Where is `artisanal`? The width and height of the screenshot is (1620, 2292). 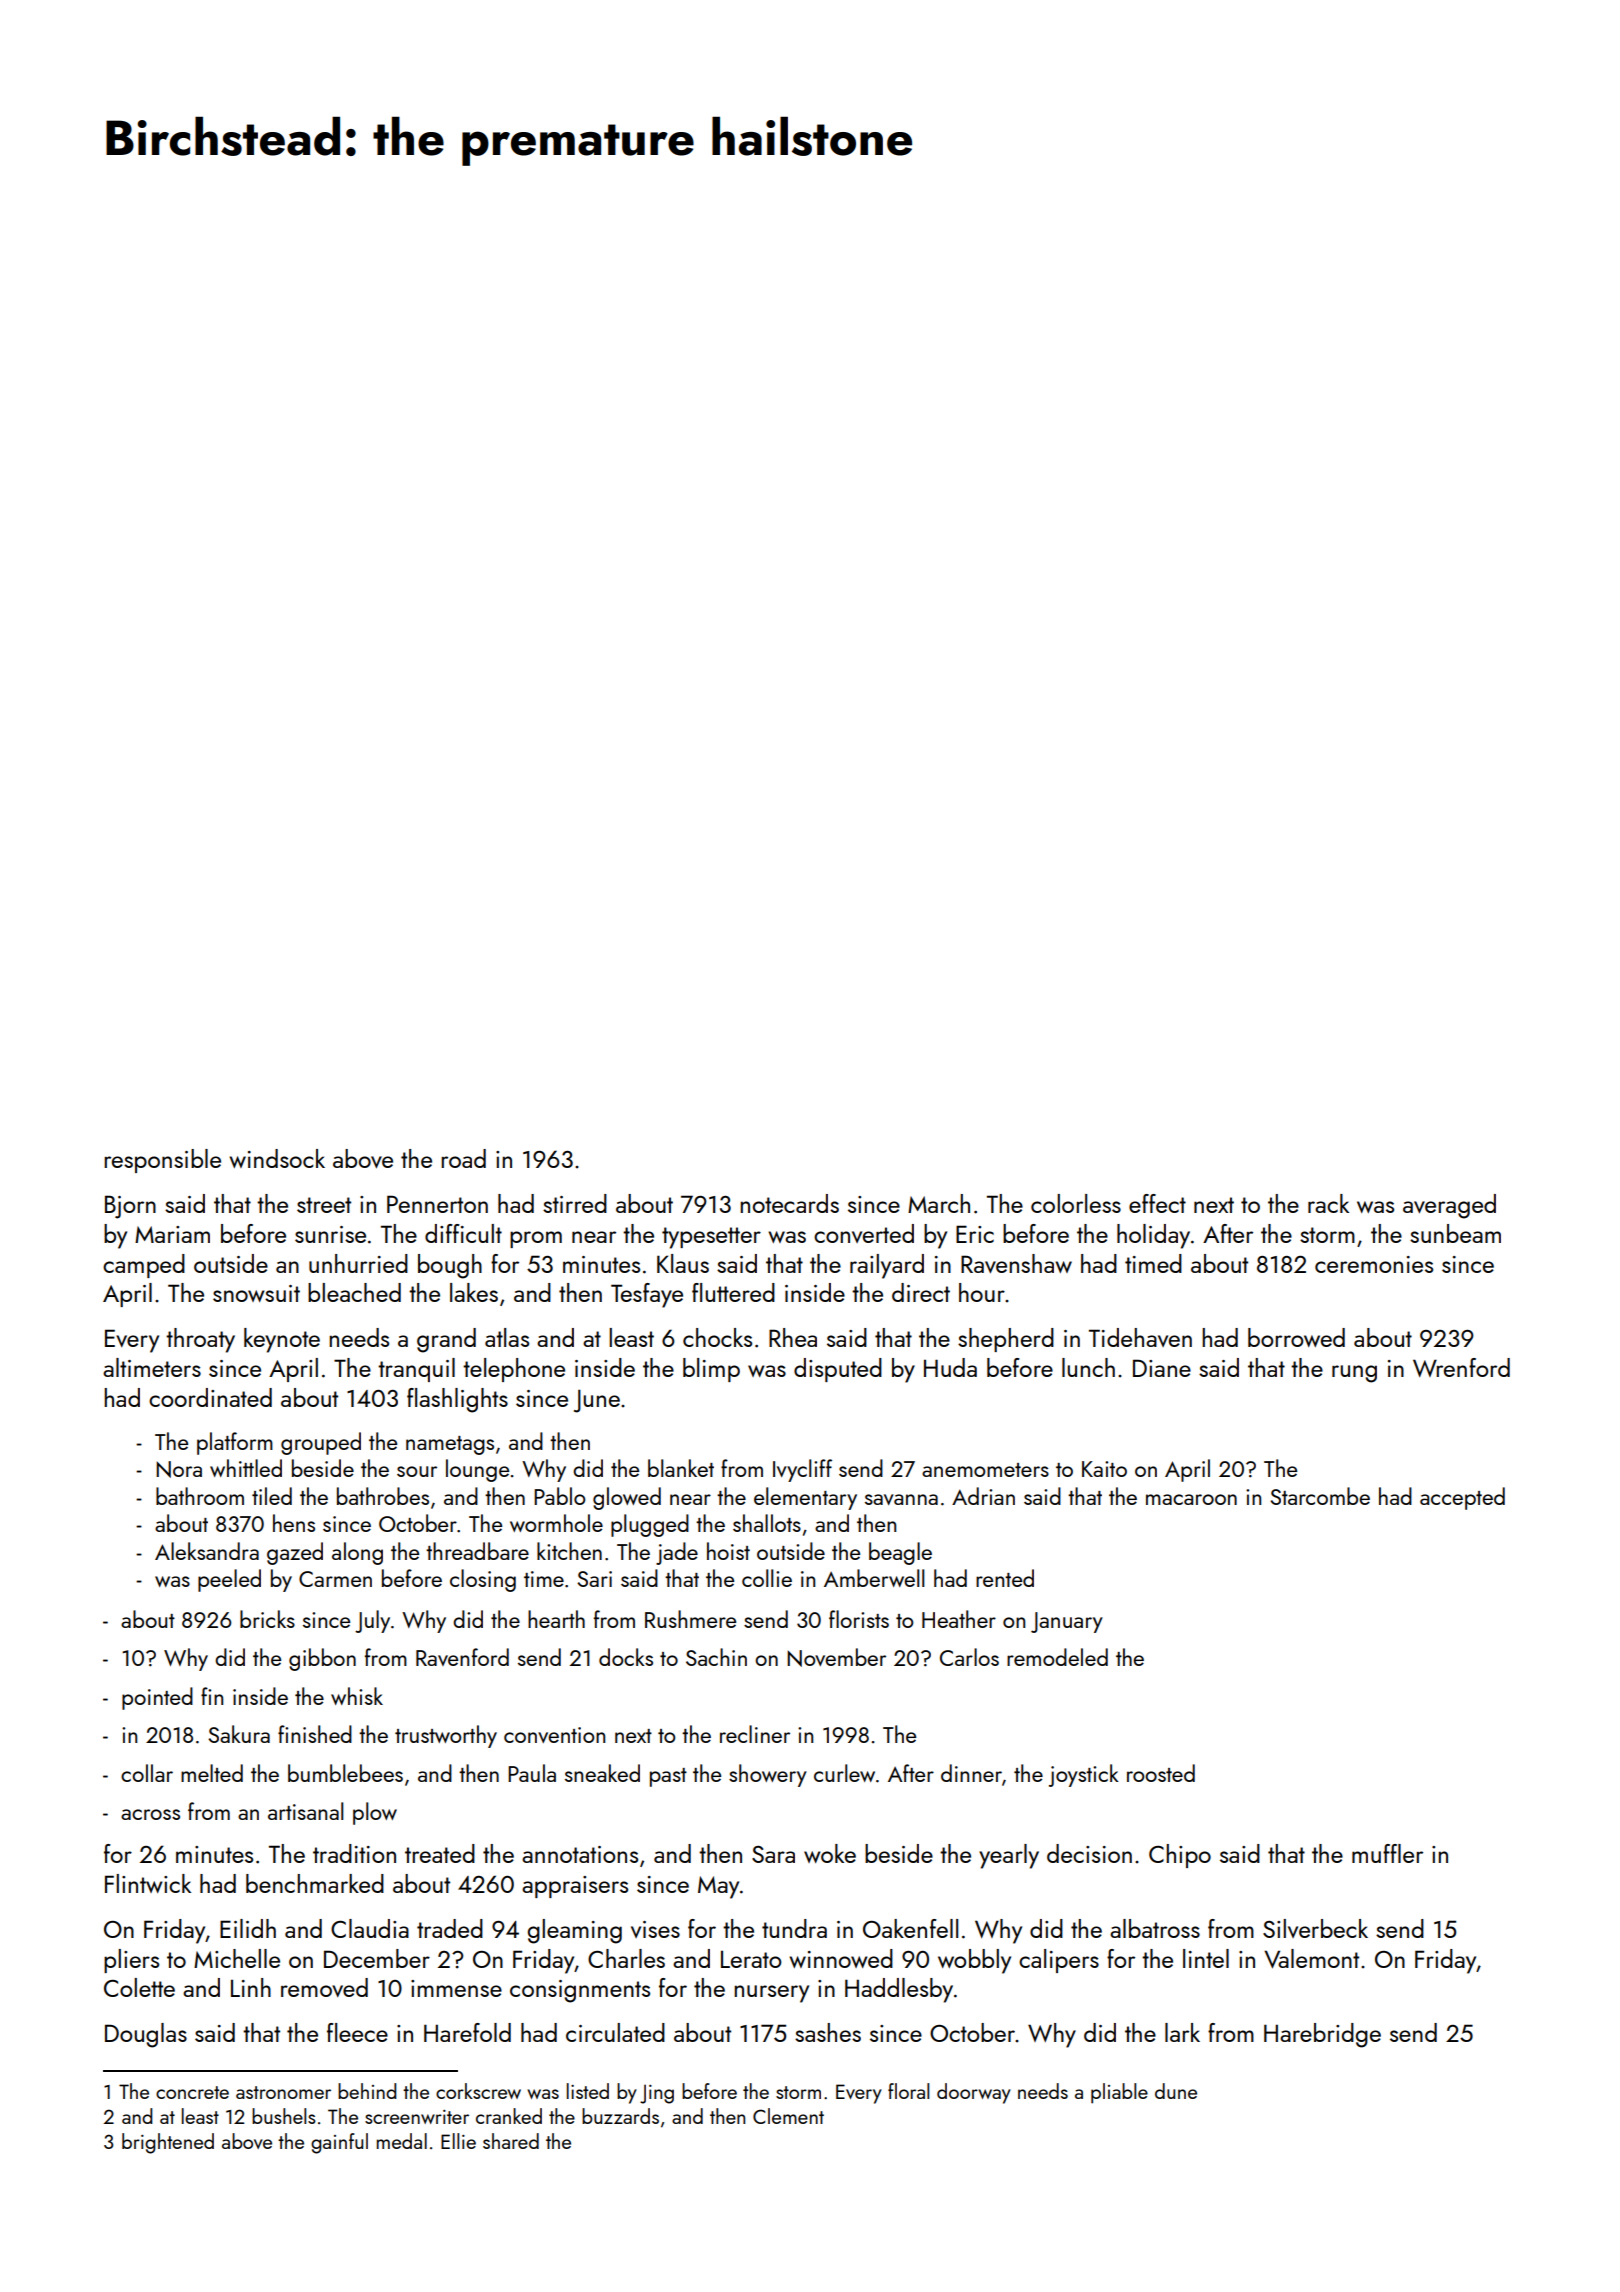 artisanal is located at coordinates (306, 1811).
